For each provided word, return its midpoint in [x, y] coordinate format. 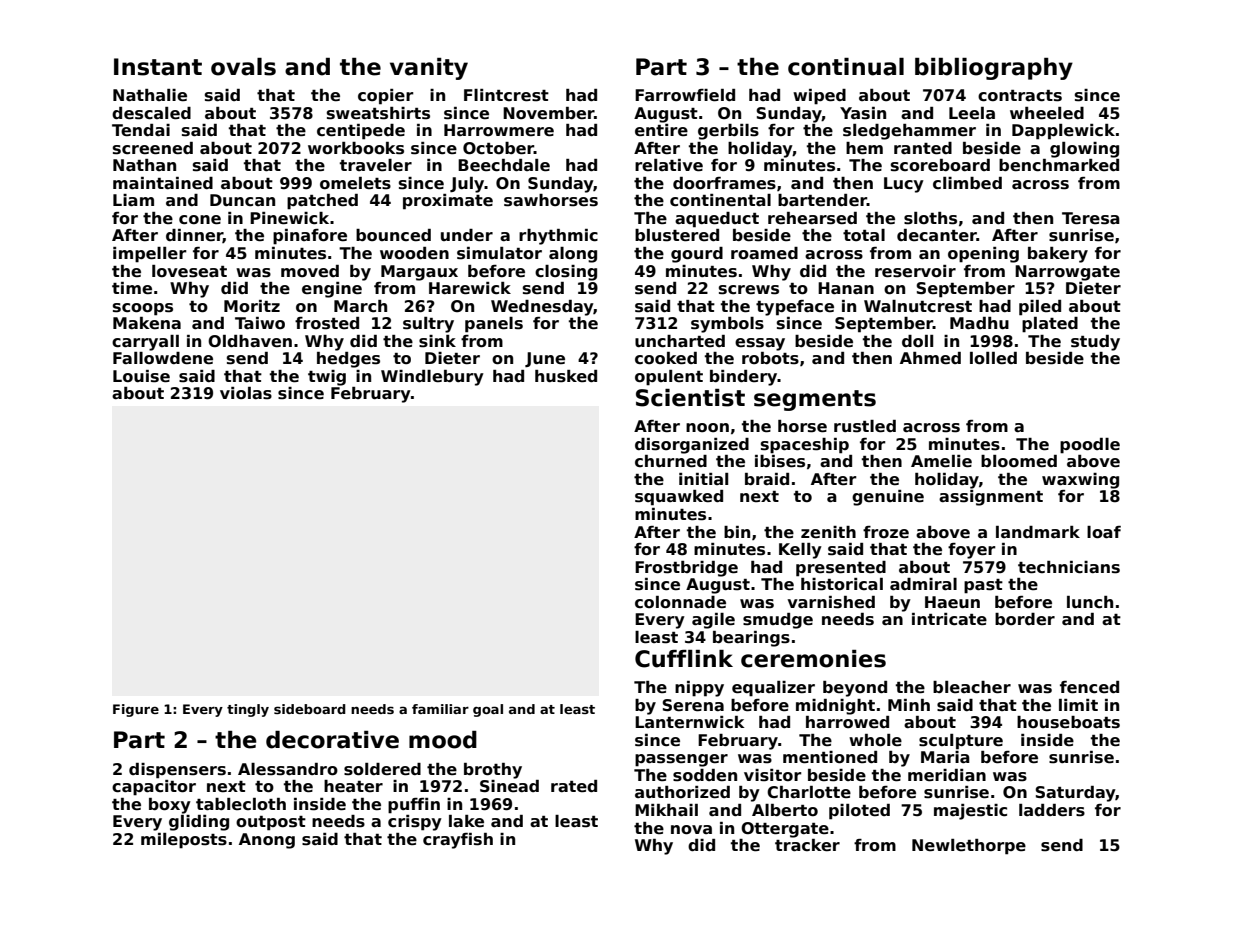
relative [669, 165]
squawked [679, 498]
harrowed [847, 722]
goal [488, 710]
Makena [147, 323]
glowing [1084, 150]
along [573, 255]
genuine [888, 498]
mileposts [184, 841]
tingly [248, 710]
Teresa [1091, 218]
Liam [133, 200]
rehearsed [812, 218]
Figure [136, 710]
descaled [151, 113]
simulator [499, 253]
